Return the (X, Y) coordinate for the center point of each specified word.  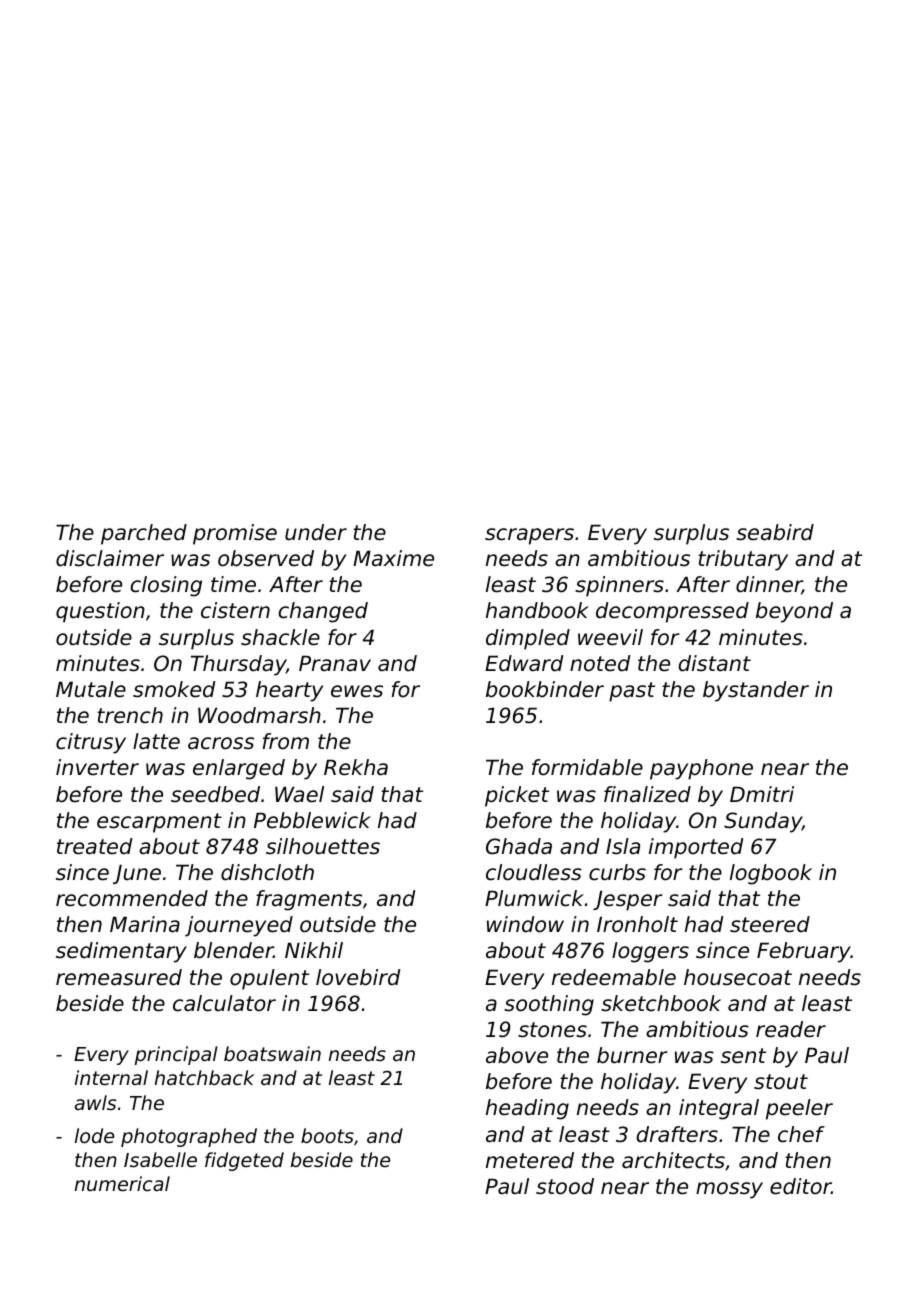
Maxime (393, 558)
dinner (769, 585)
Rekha (356, 767)
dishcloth (267, 872)
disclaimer (110, 558)
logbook (771, 874)
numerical (122, 1183)
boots (327, 1135)
